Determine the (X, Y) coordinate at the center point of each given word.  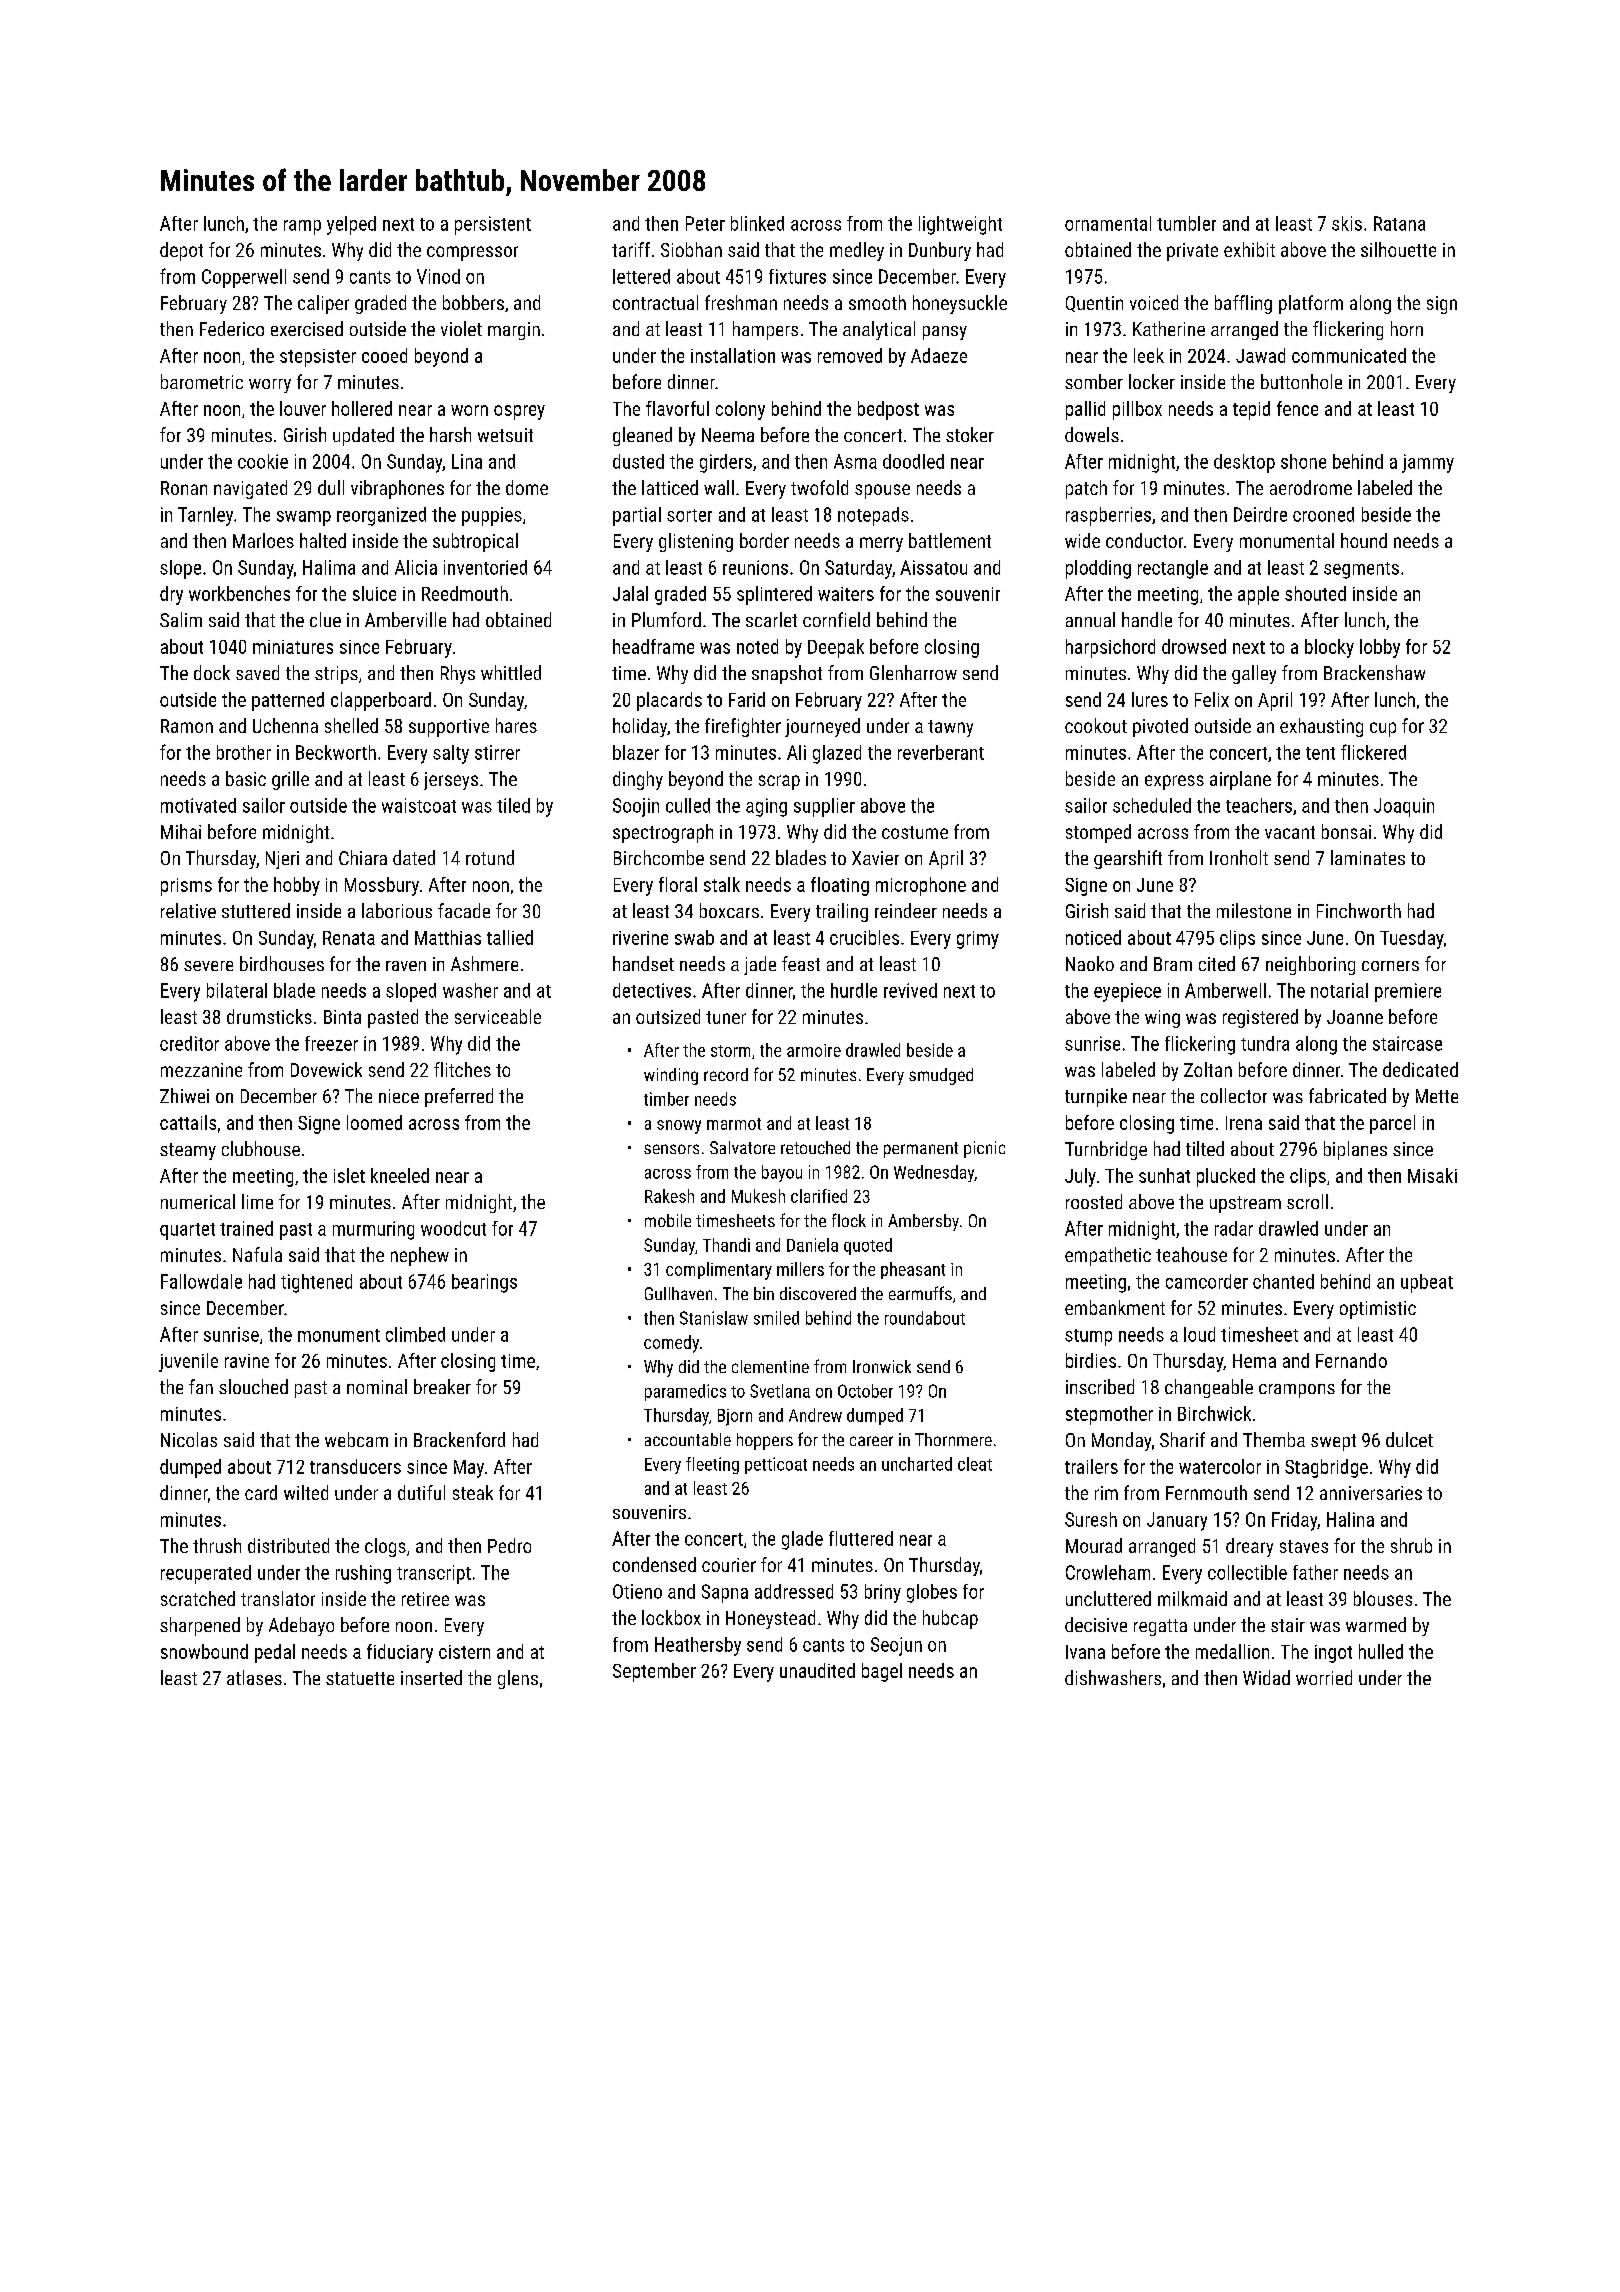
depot (181, 251)
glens (518, 1679)
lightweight (960, 225)
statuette (360, 1678)
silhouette (1398, 249)
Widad (1266, 1677)
